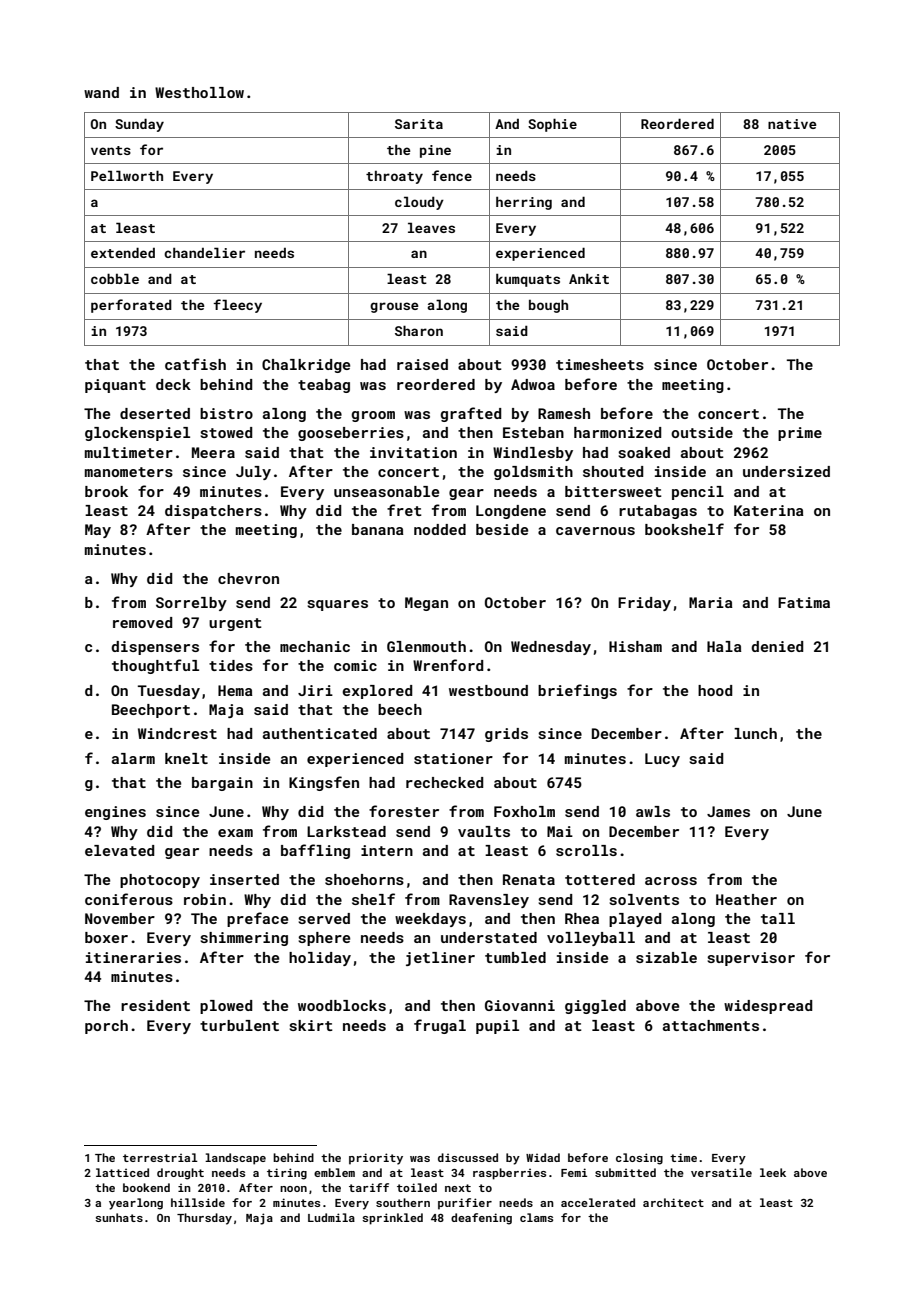 The height and width of the screenshot is (1314, 924). Describe the element at coordinates (199, 92) in the screenshot. I see `Westhollow` at that location.
